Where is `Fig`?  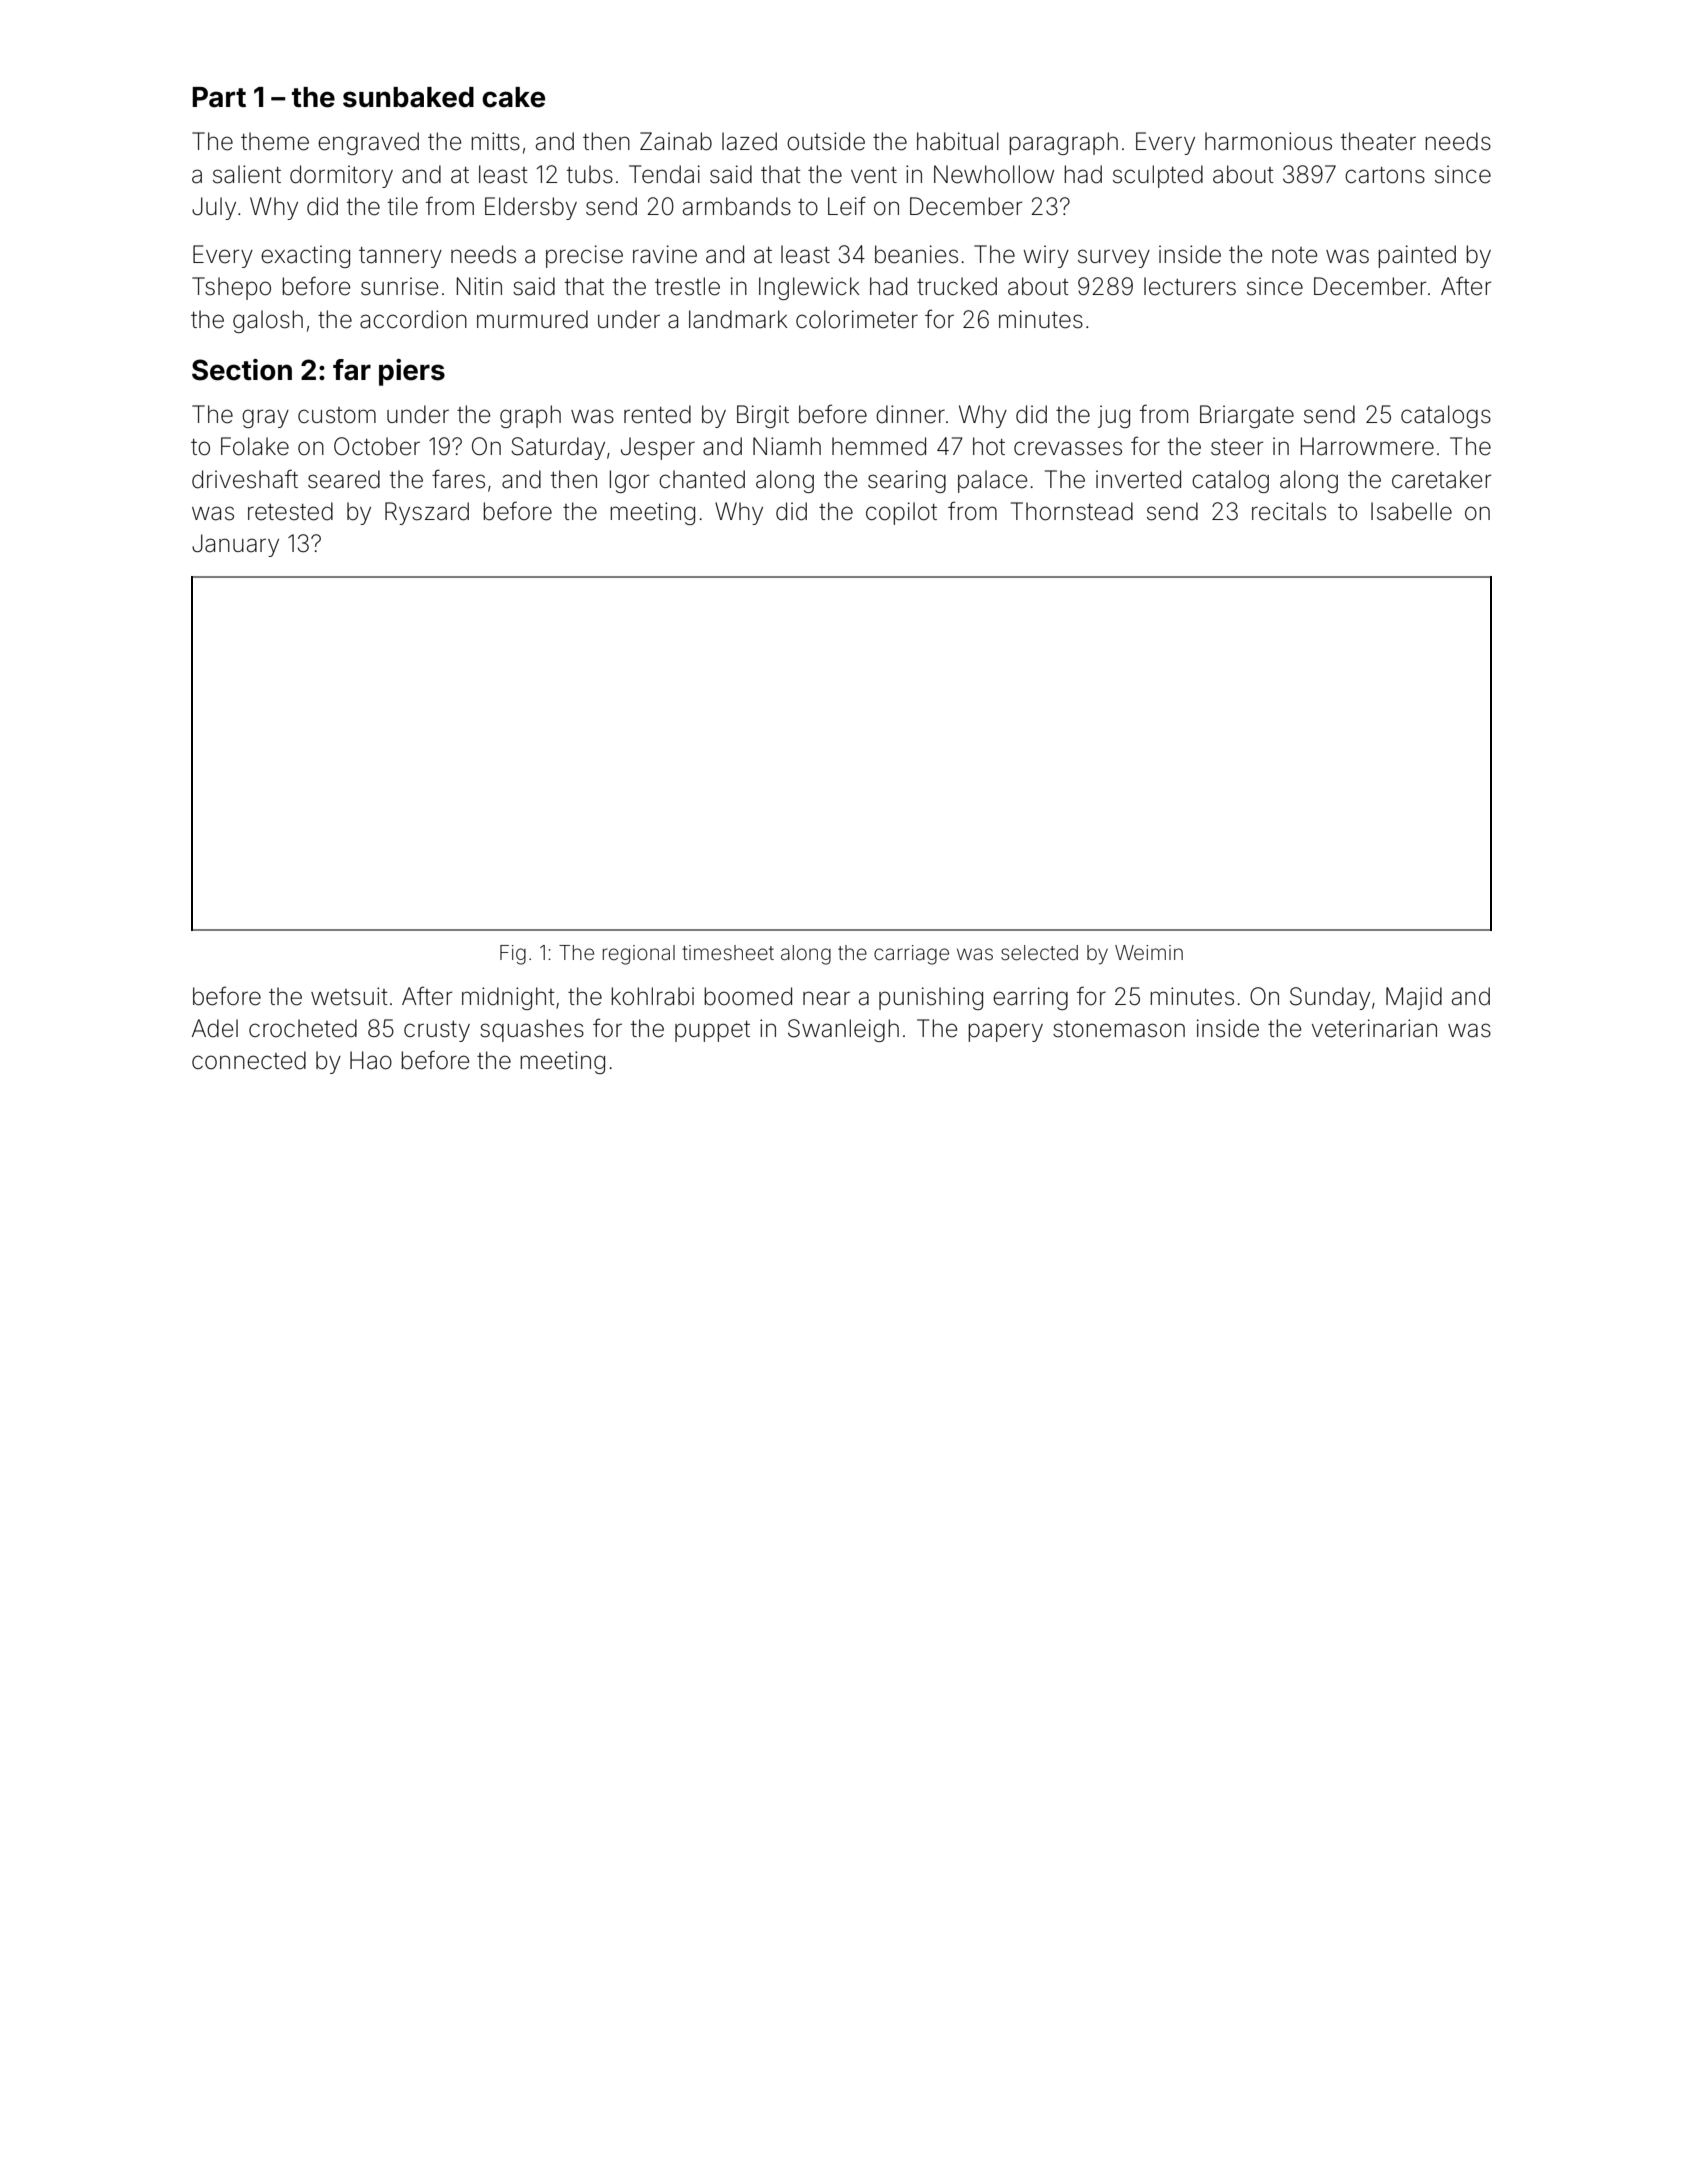 Fig is located at coordinates (513, 955).
